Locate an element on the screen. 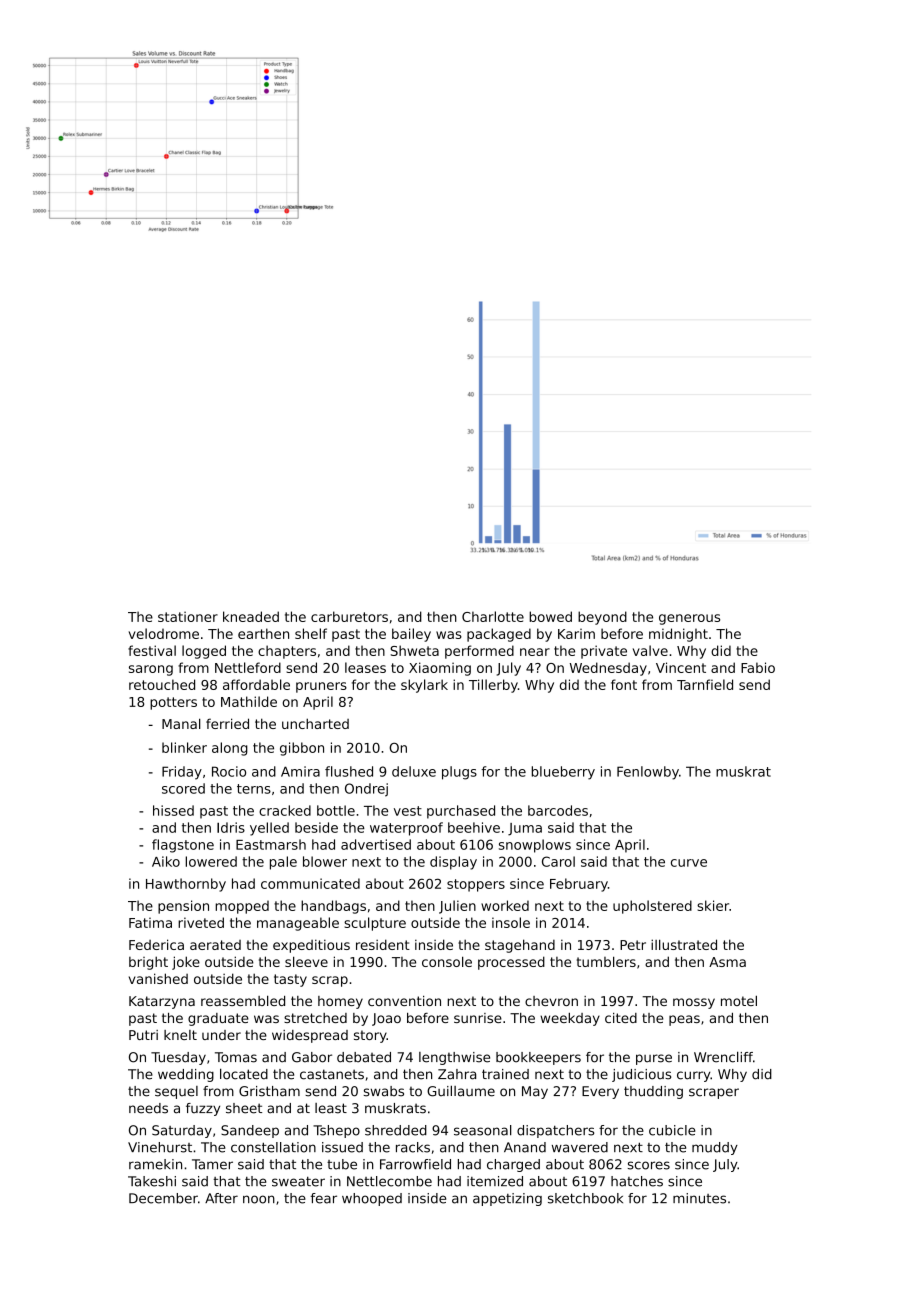 Image resolution: width=908 pixels, height=1316 pixels. retouched is located at coordinates (162, 684).
